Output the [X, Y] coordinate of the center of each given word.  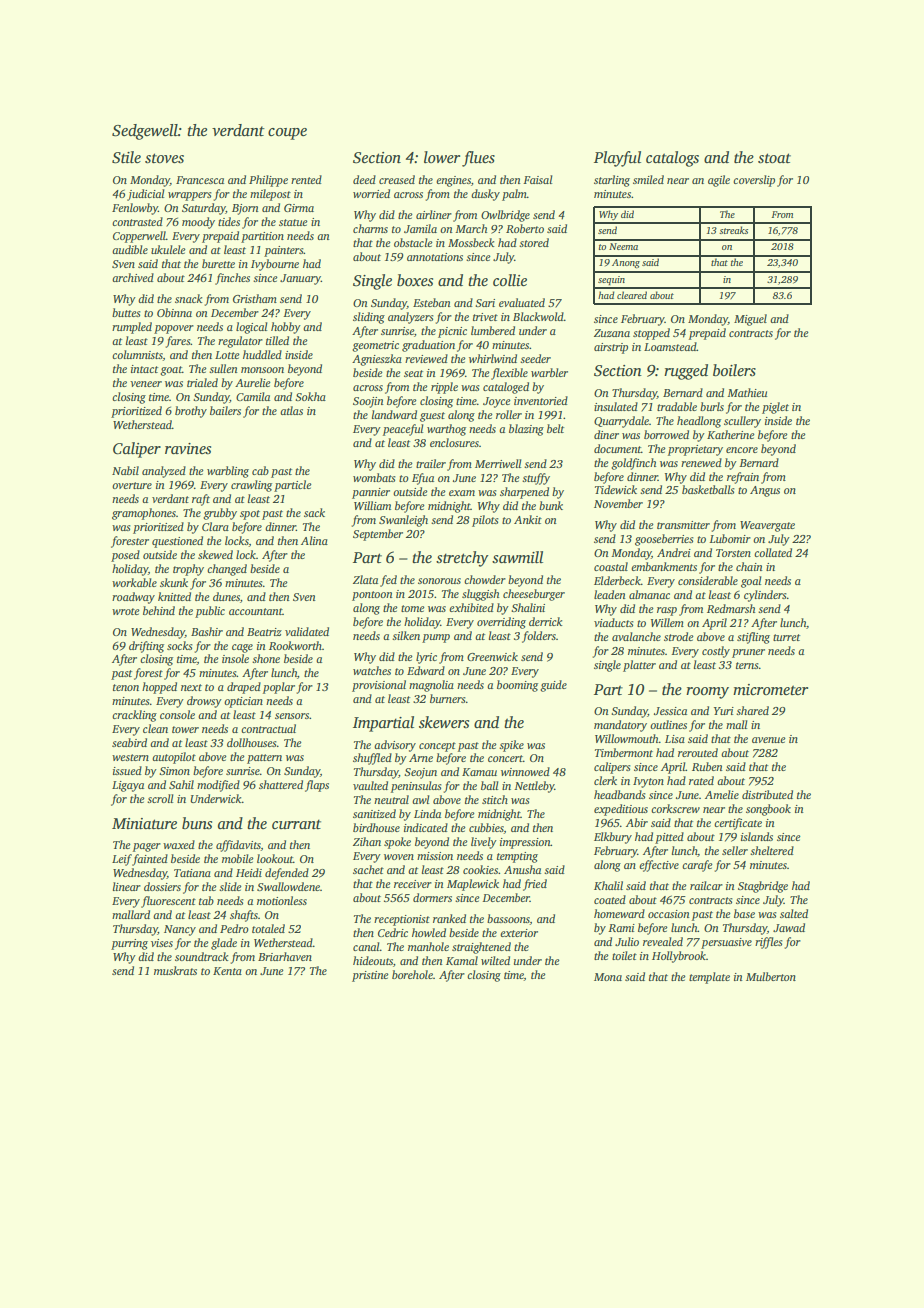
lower [442, 157]
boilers [734, 370]
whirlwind [493, 358]
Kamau [479, 772]
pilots [485, 521]
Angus [765, 491]
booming [517, 686]
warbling [228, 472]
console [177, 714]
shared [752, 710]
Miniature [144, 824]
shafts [244, 916]
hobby [286, 328]
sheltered [772, 850]
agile [719, 181]
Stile [126, 157]
